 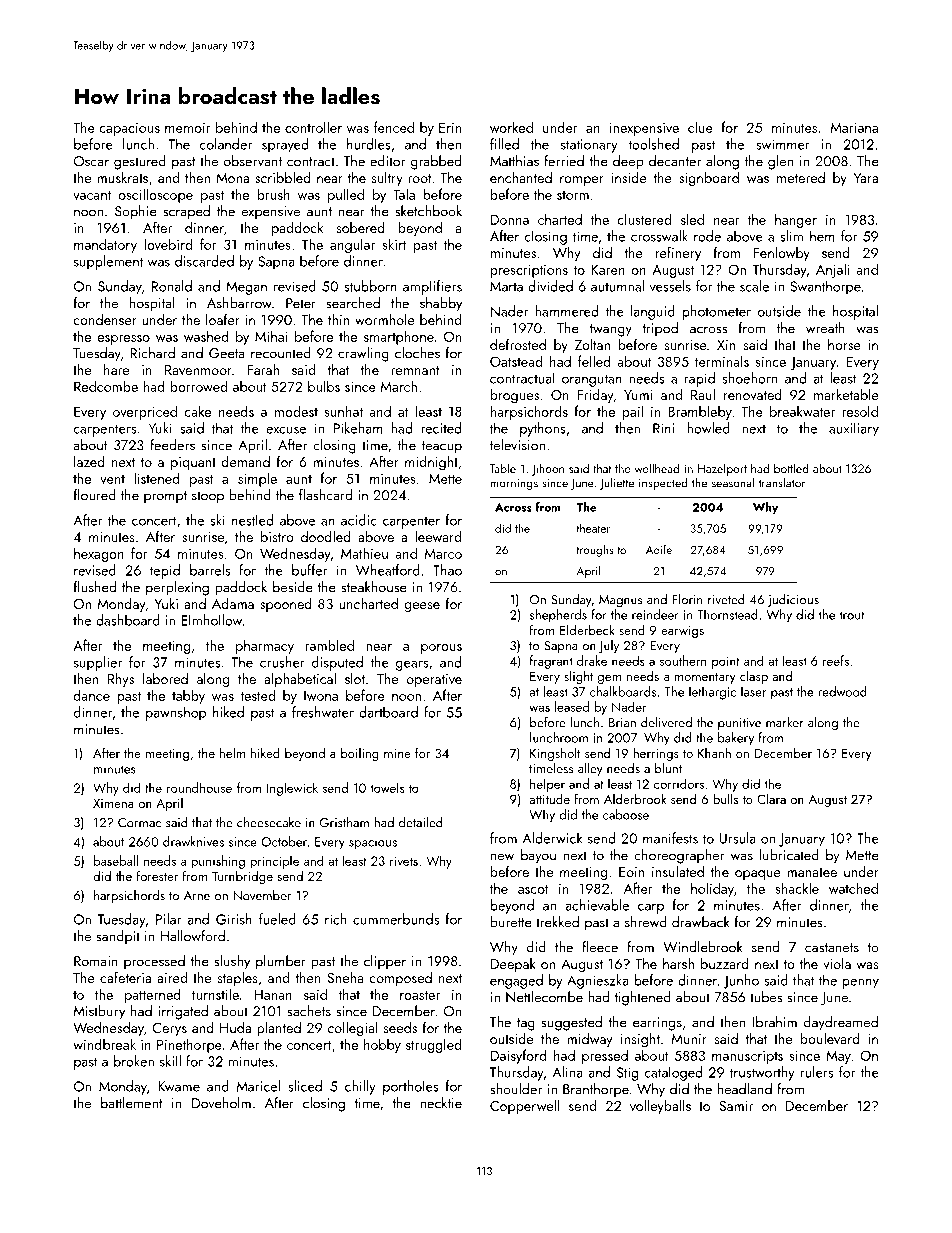 I want to click on judicious, so click(x=793, y=600).
